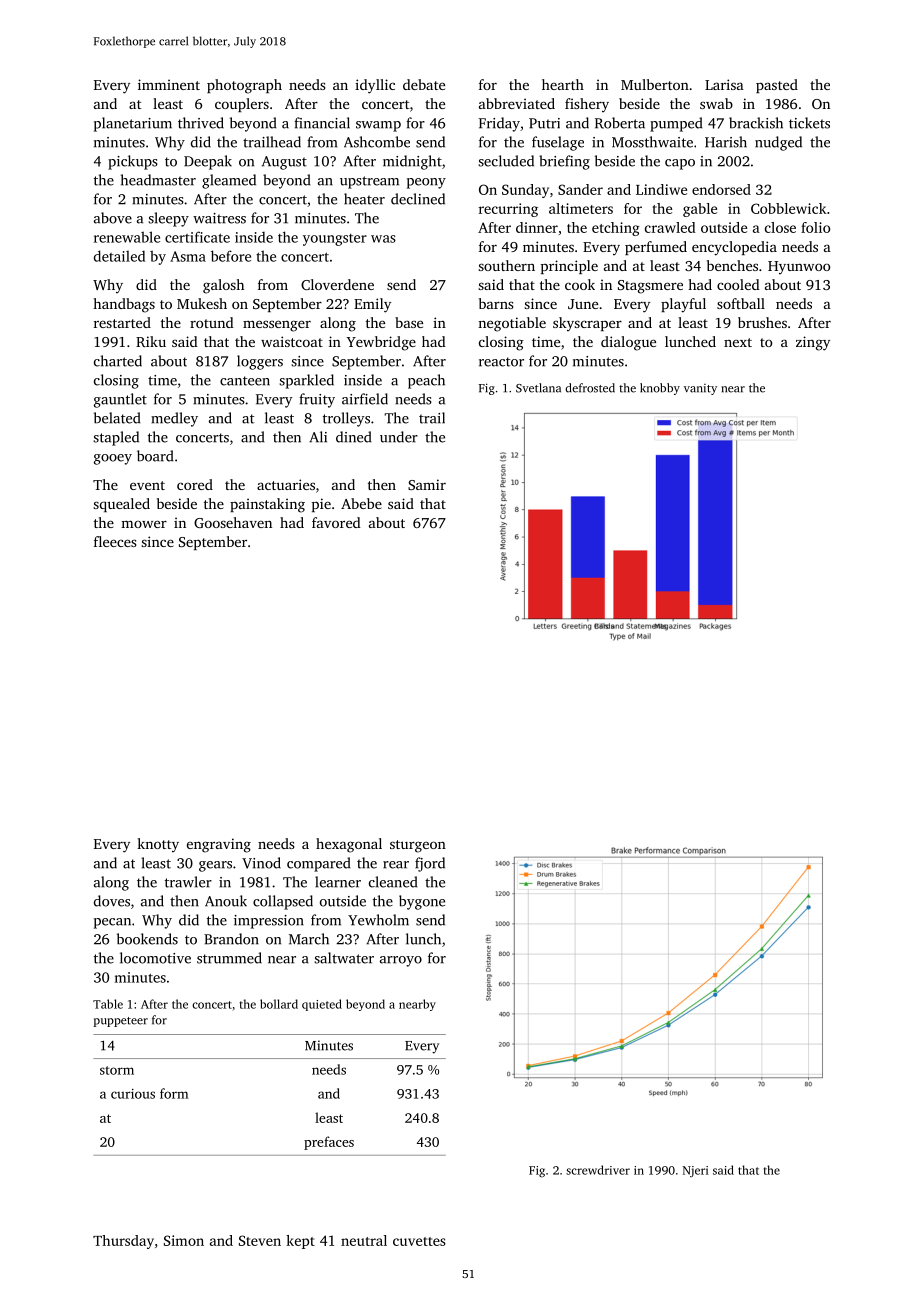  Describe the element at coordinates (418, 846) in the screenshot. I see `sturgeon` at that location.
